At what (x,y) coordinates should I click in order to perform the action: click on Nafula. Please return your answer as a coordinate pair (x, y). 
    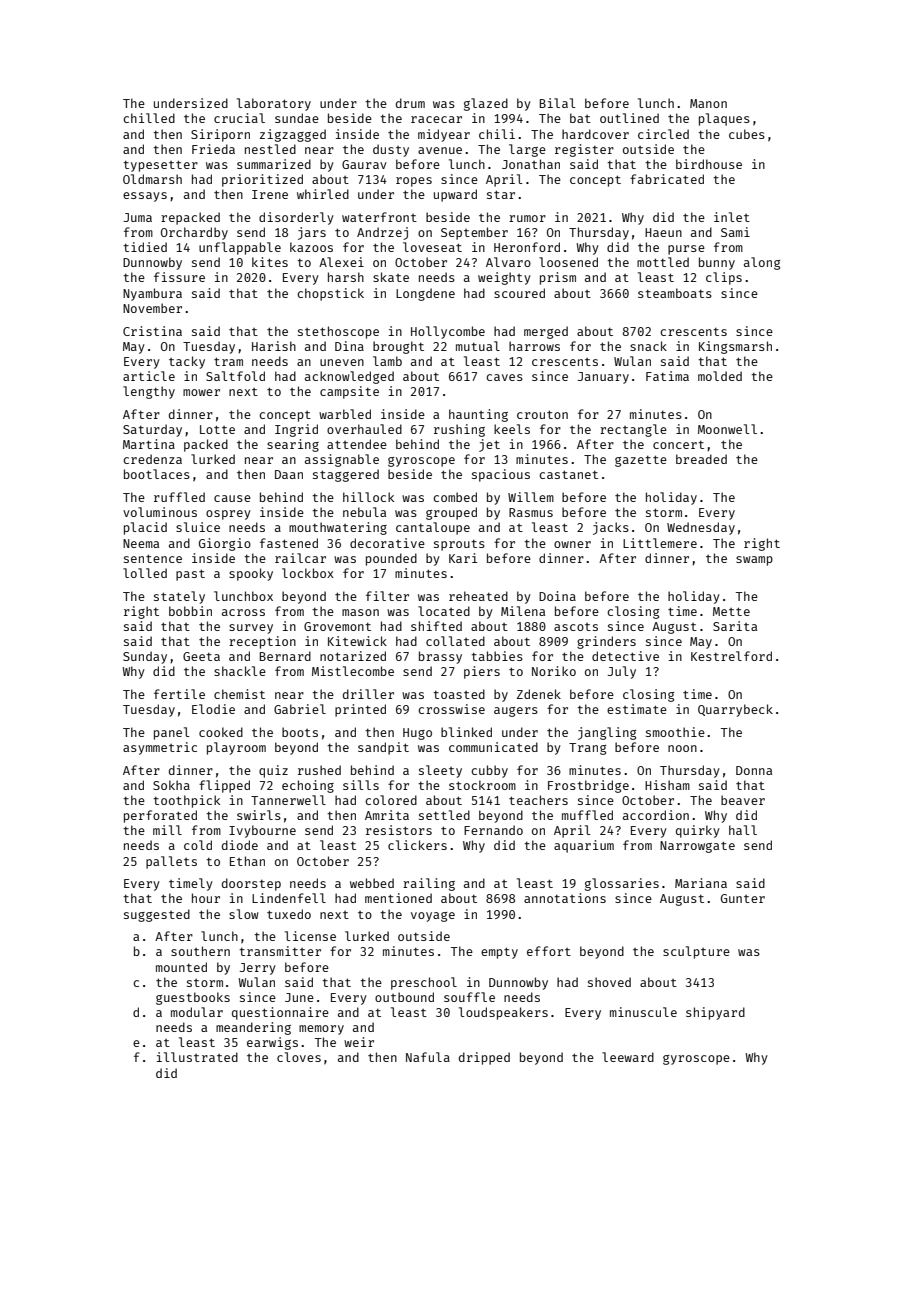
    Looking at the image, I should click on (428, 1057).
